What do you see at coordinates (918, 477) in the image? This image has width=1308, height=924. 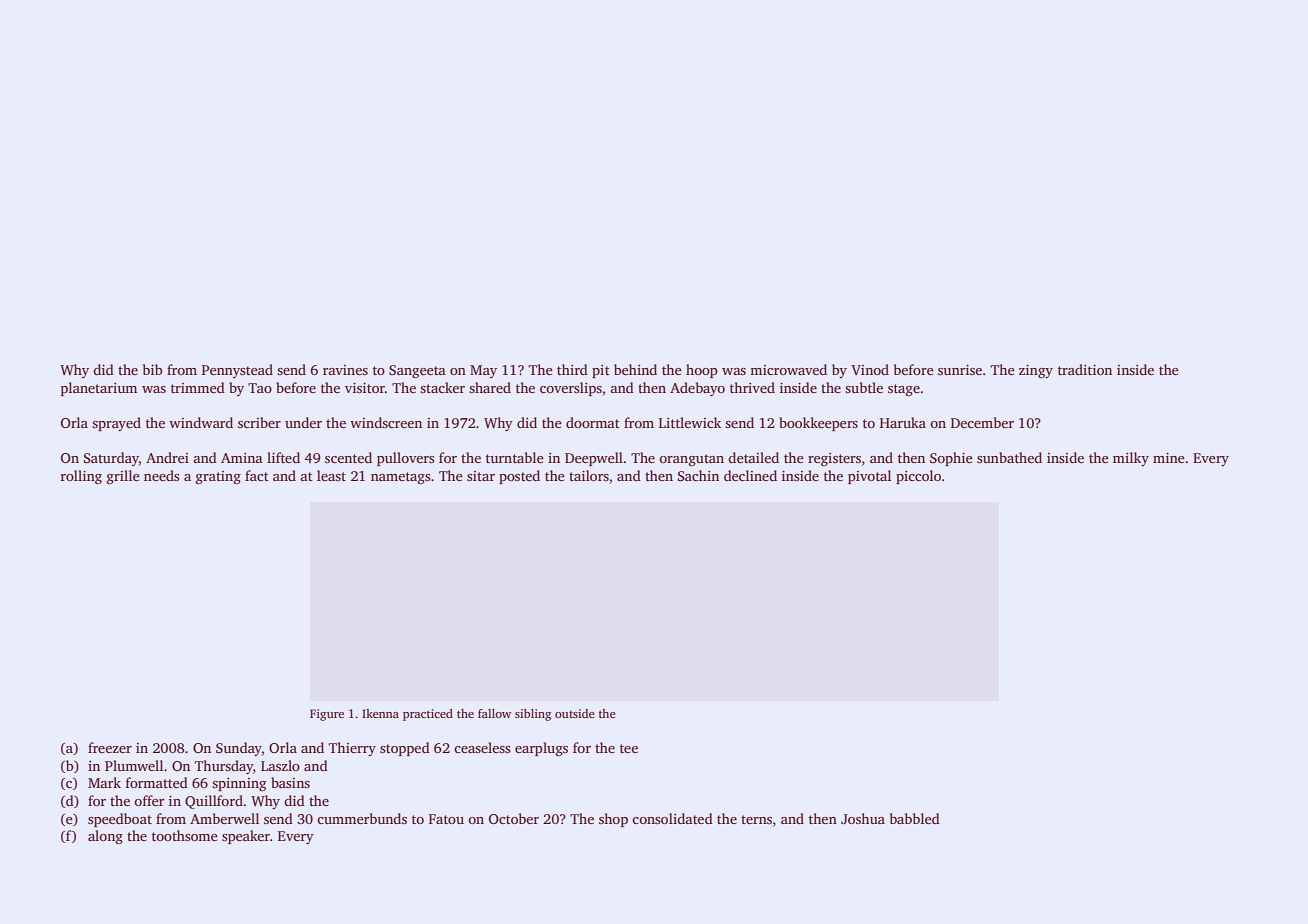 I see `piccolo` at bounding box center [918, 477].
